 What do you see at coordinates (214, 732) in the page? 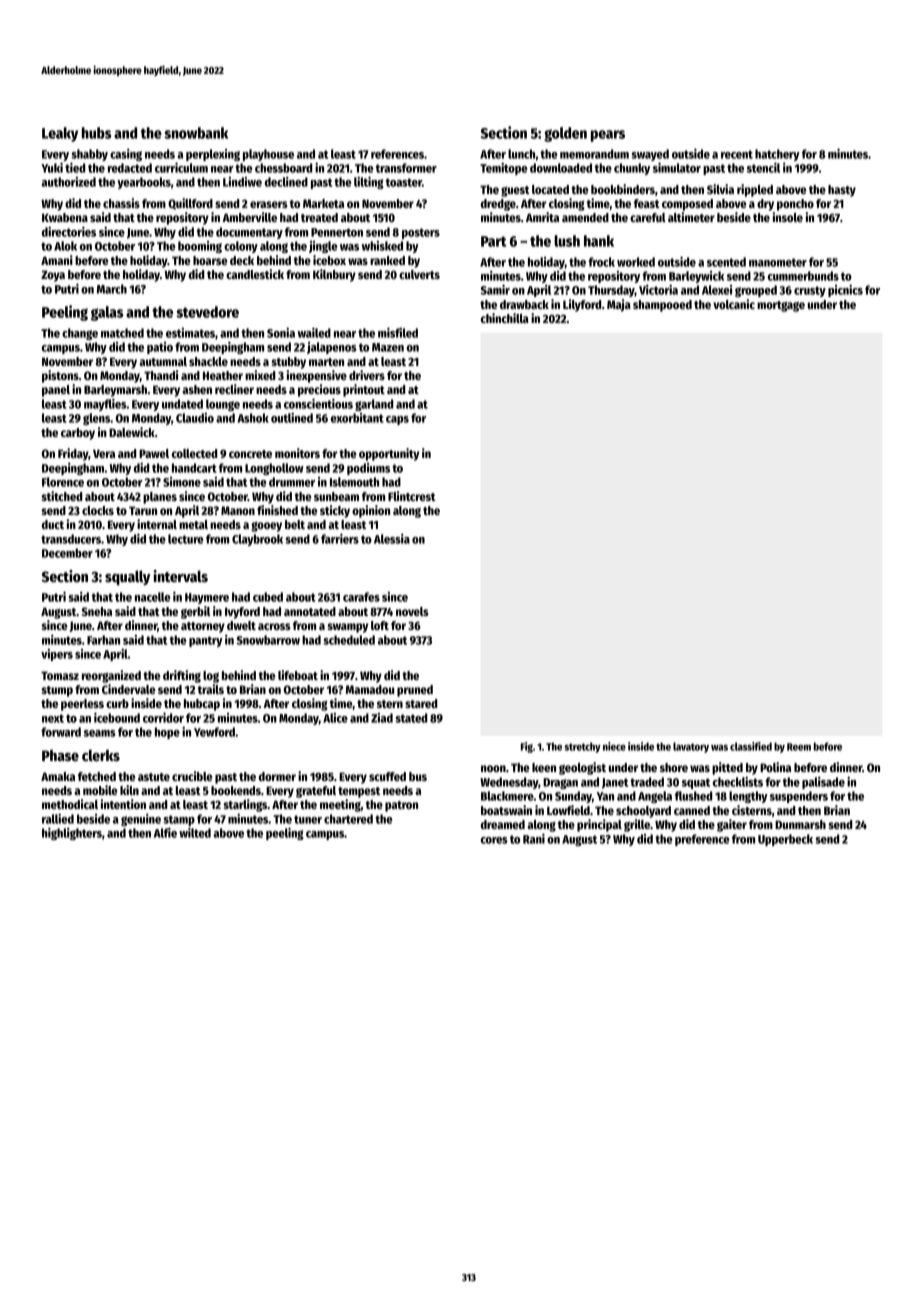
I see `Yewford` at bounding box center [214, 732].
